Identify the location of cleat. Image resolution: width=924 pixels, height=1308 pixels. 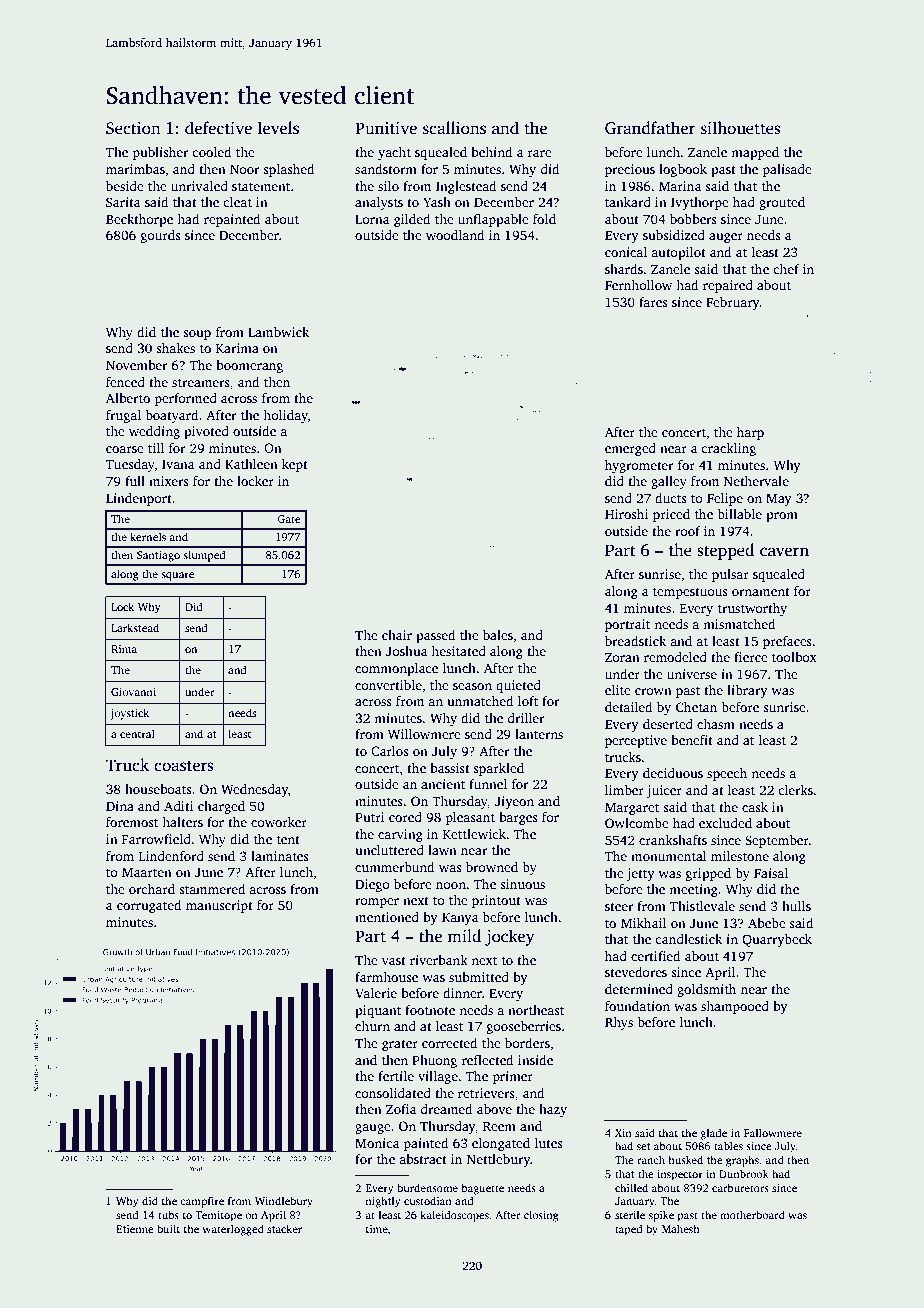
(238, 202).
